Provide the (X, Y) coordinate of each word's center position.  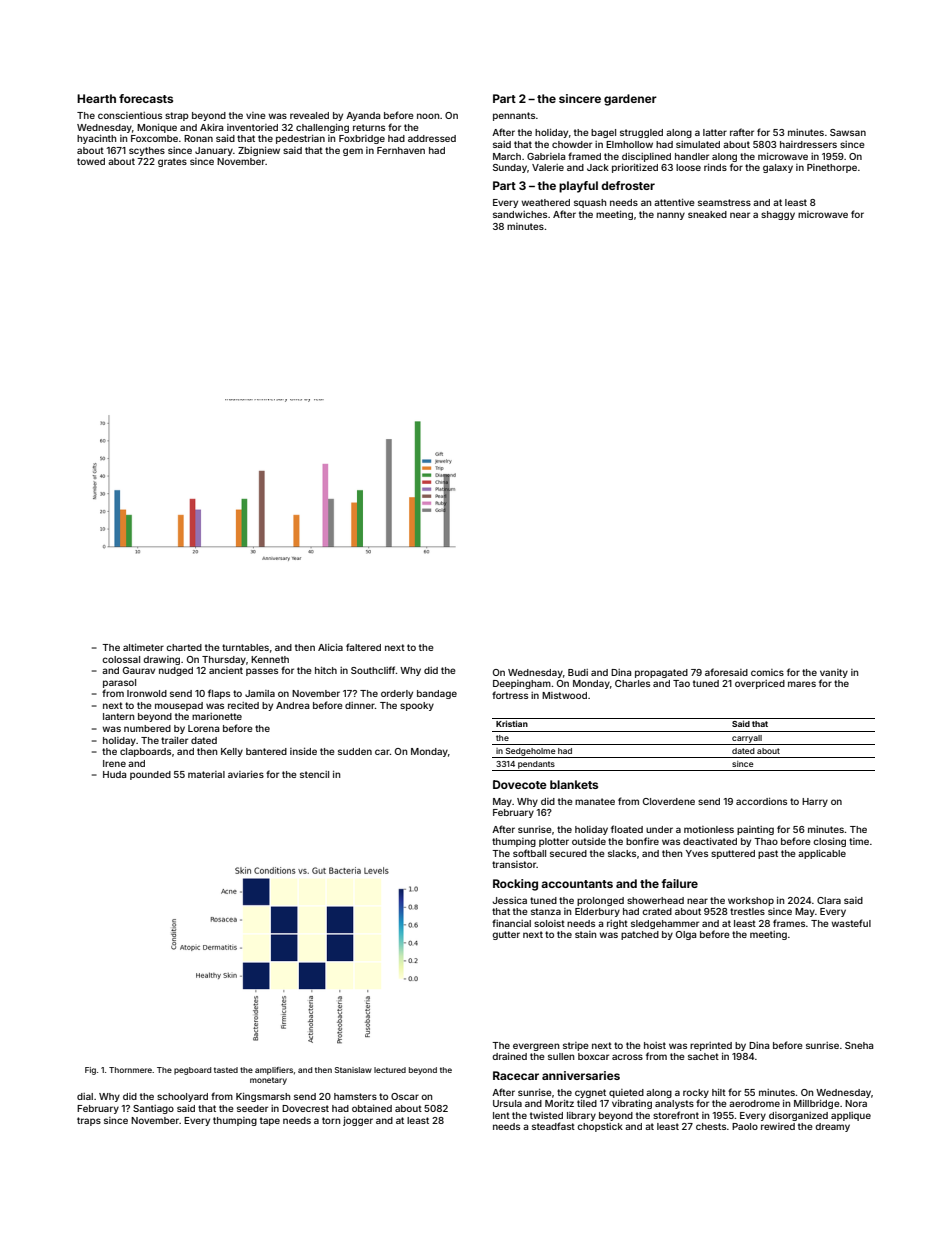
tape (270, 1121)
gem (353, 152)
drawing (161, 660)
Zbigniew (259, 151)
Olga (686, 935)
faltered (363, 647)
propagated (661, 673)
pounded (150, 775)
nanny (671, 216)
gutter (506, 935)
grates (172, 162)
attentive (674, 202)
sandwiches (520, 214)
